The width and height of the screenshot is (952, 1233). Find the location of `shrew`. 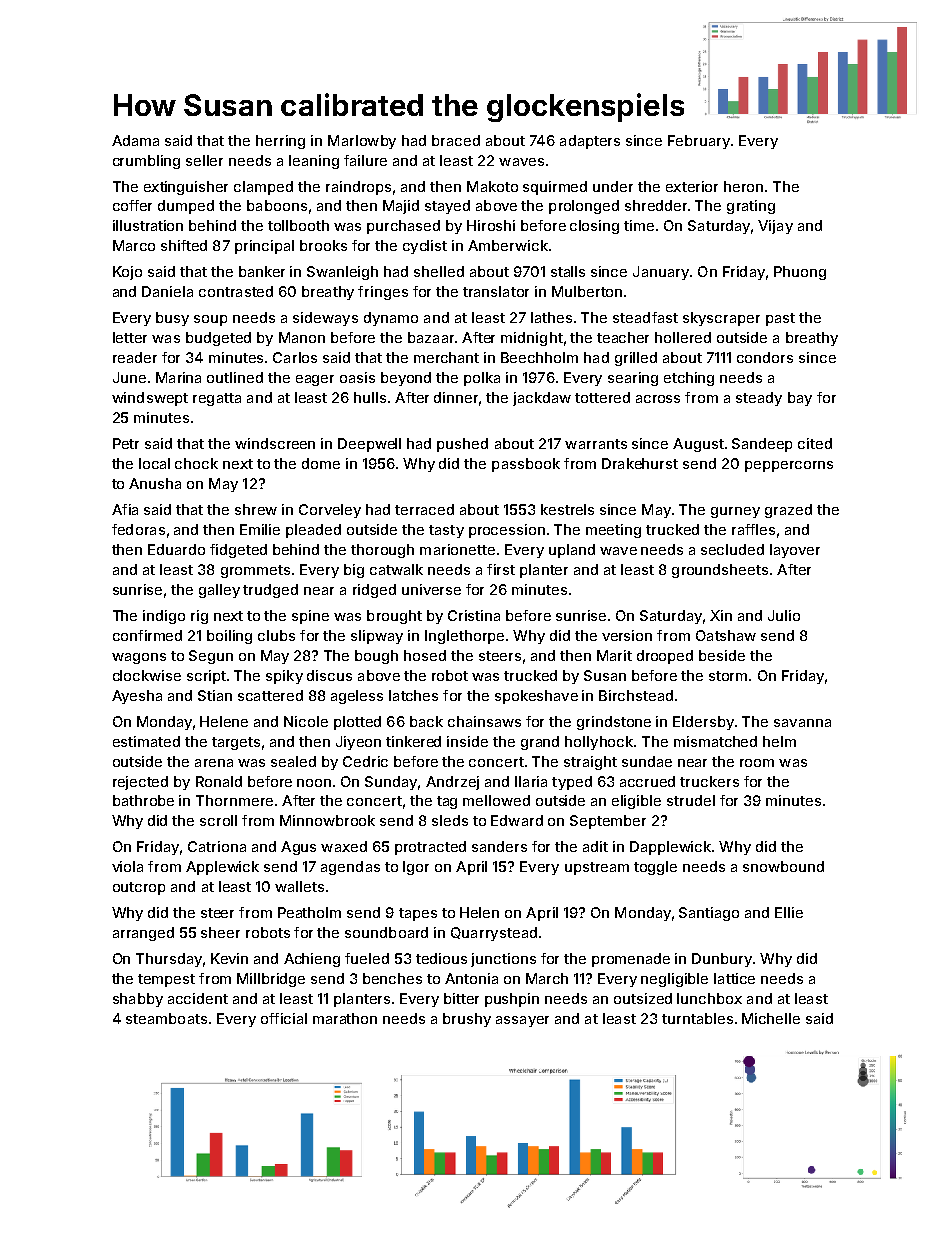

shrew is located at coordinates (256, 509).
